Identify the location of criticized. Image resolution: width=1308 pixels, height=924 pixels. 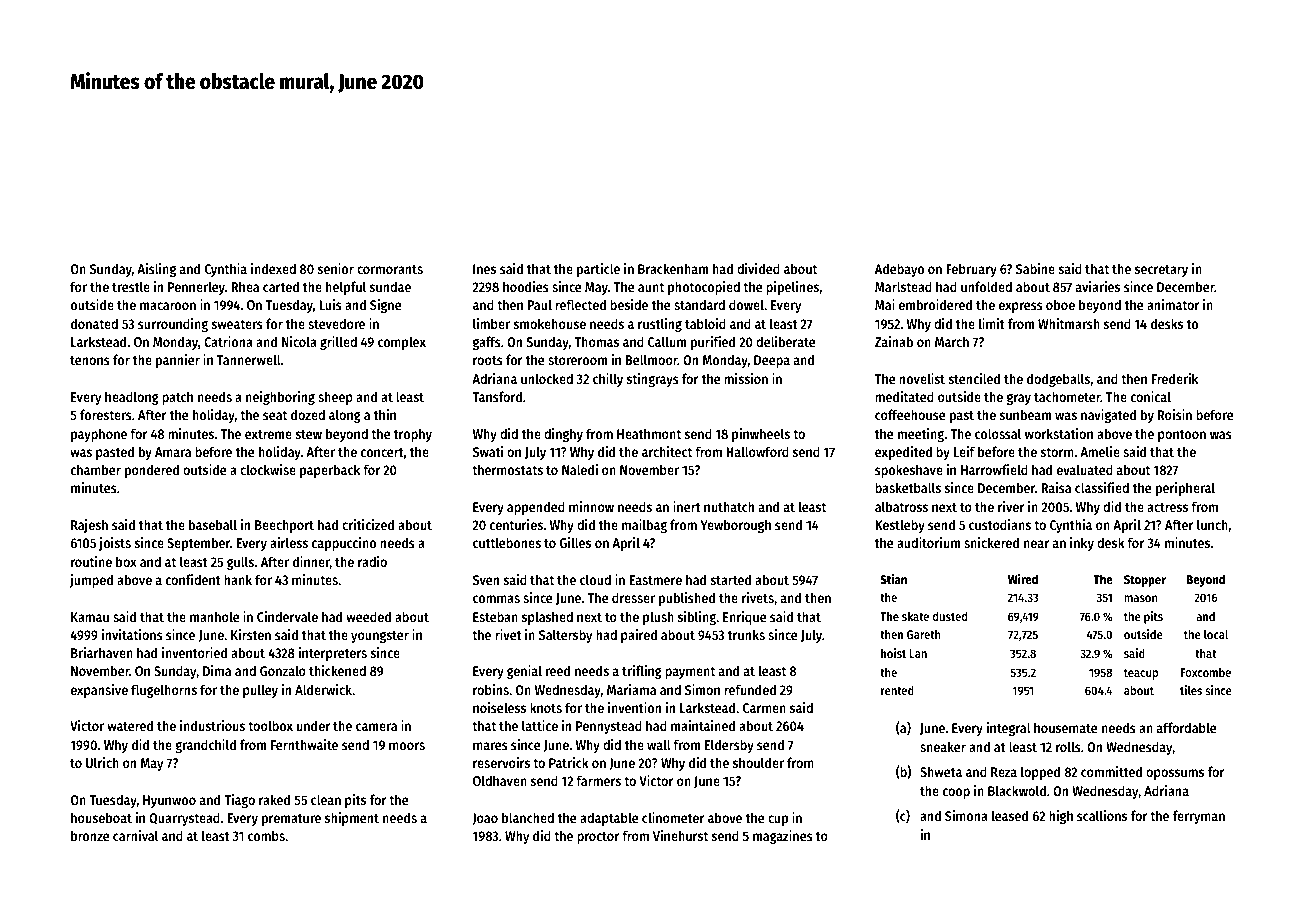
(368, 524).
